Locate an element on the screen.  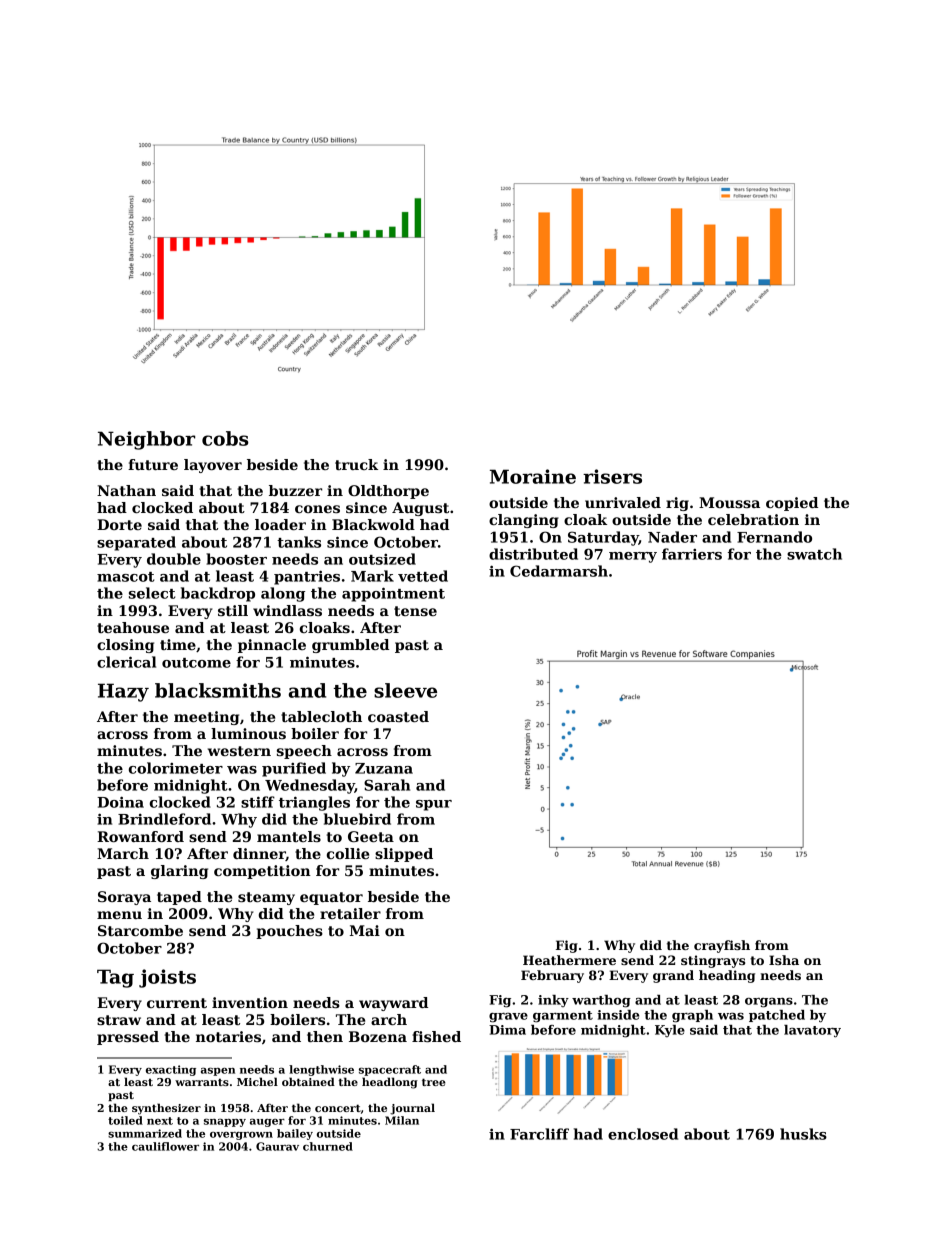
truck is located at coordinates (356, 464).
